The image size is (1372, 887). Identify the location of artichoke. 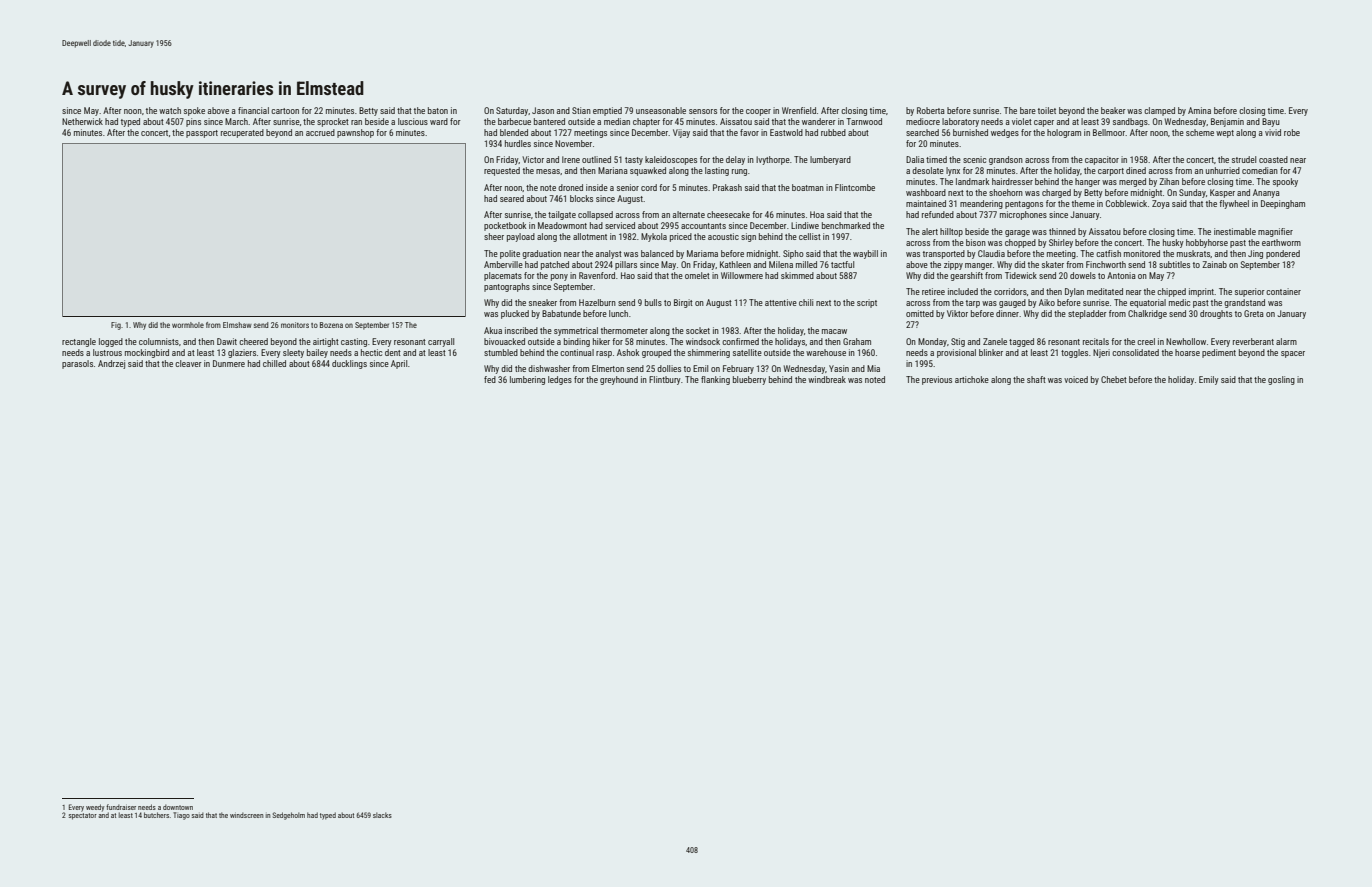
(972, 379).
